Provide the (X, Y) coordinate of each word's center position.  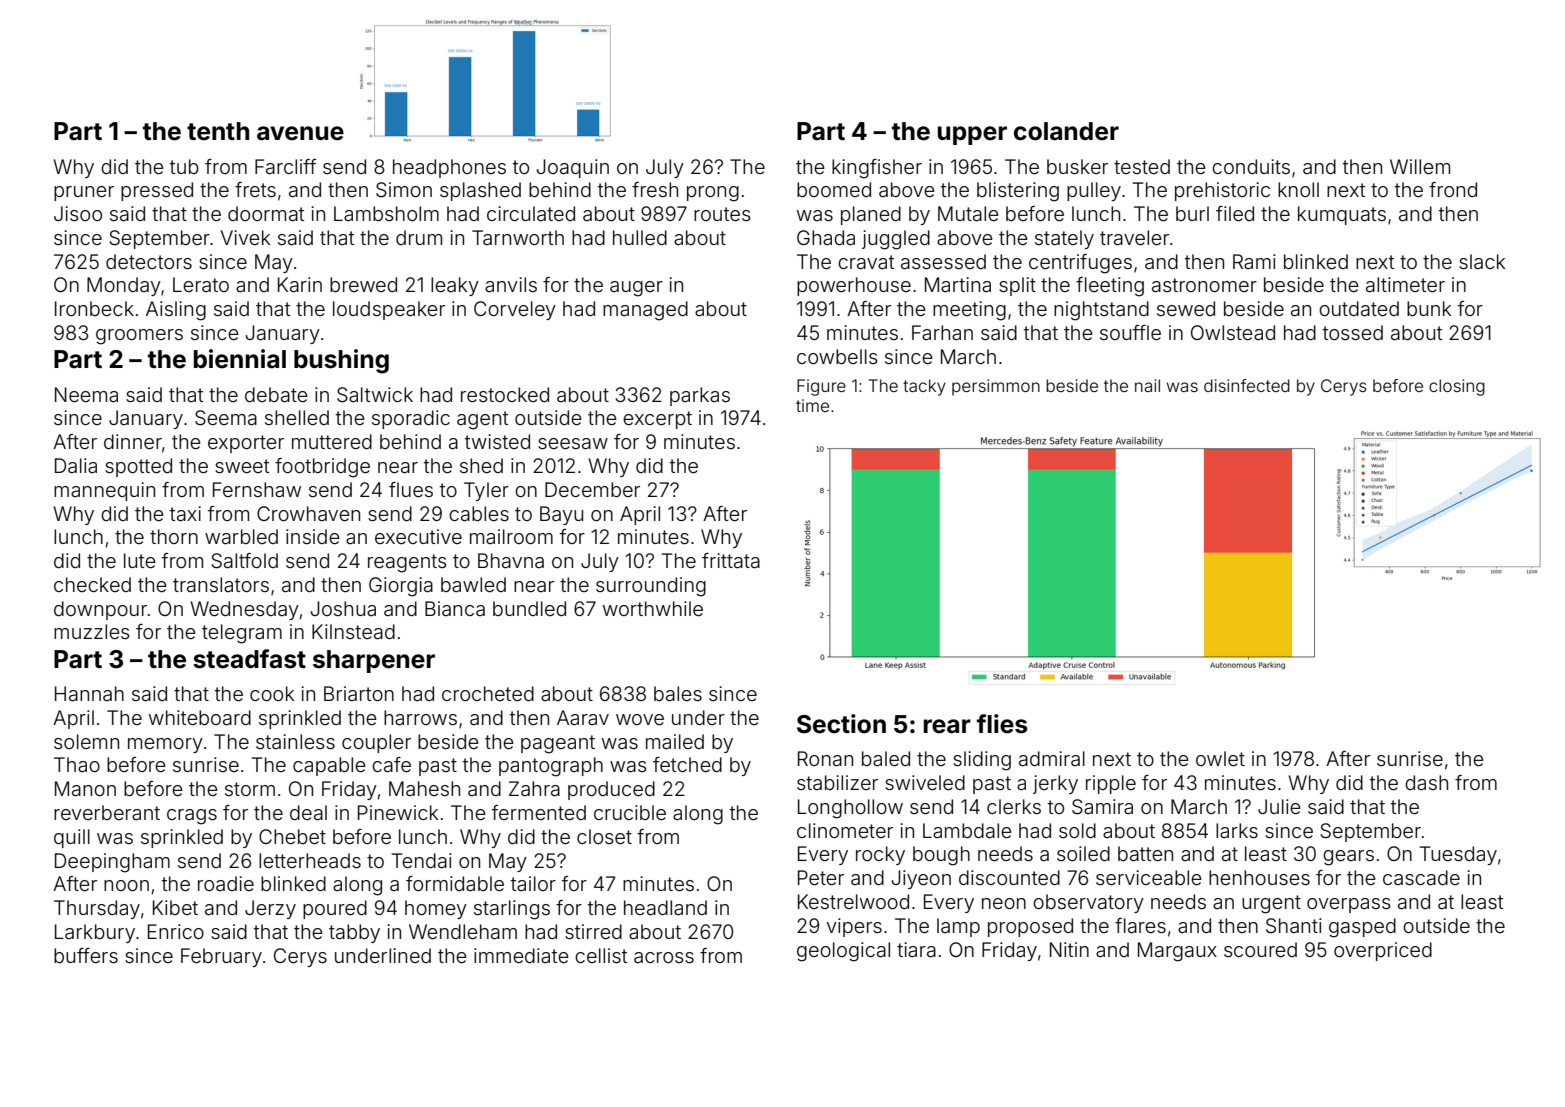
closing (1457, 387)
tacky (924, 387)
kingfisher (877, 169)
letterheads (310, 860)
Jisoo (78, 213)
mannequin (104, 491)
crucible (630, 812)
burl (1192, 213)
